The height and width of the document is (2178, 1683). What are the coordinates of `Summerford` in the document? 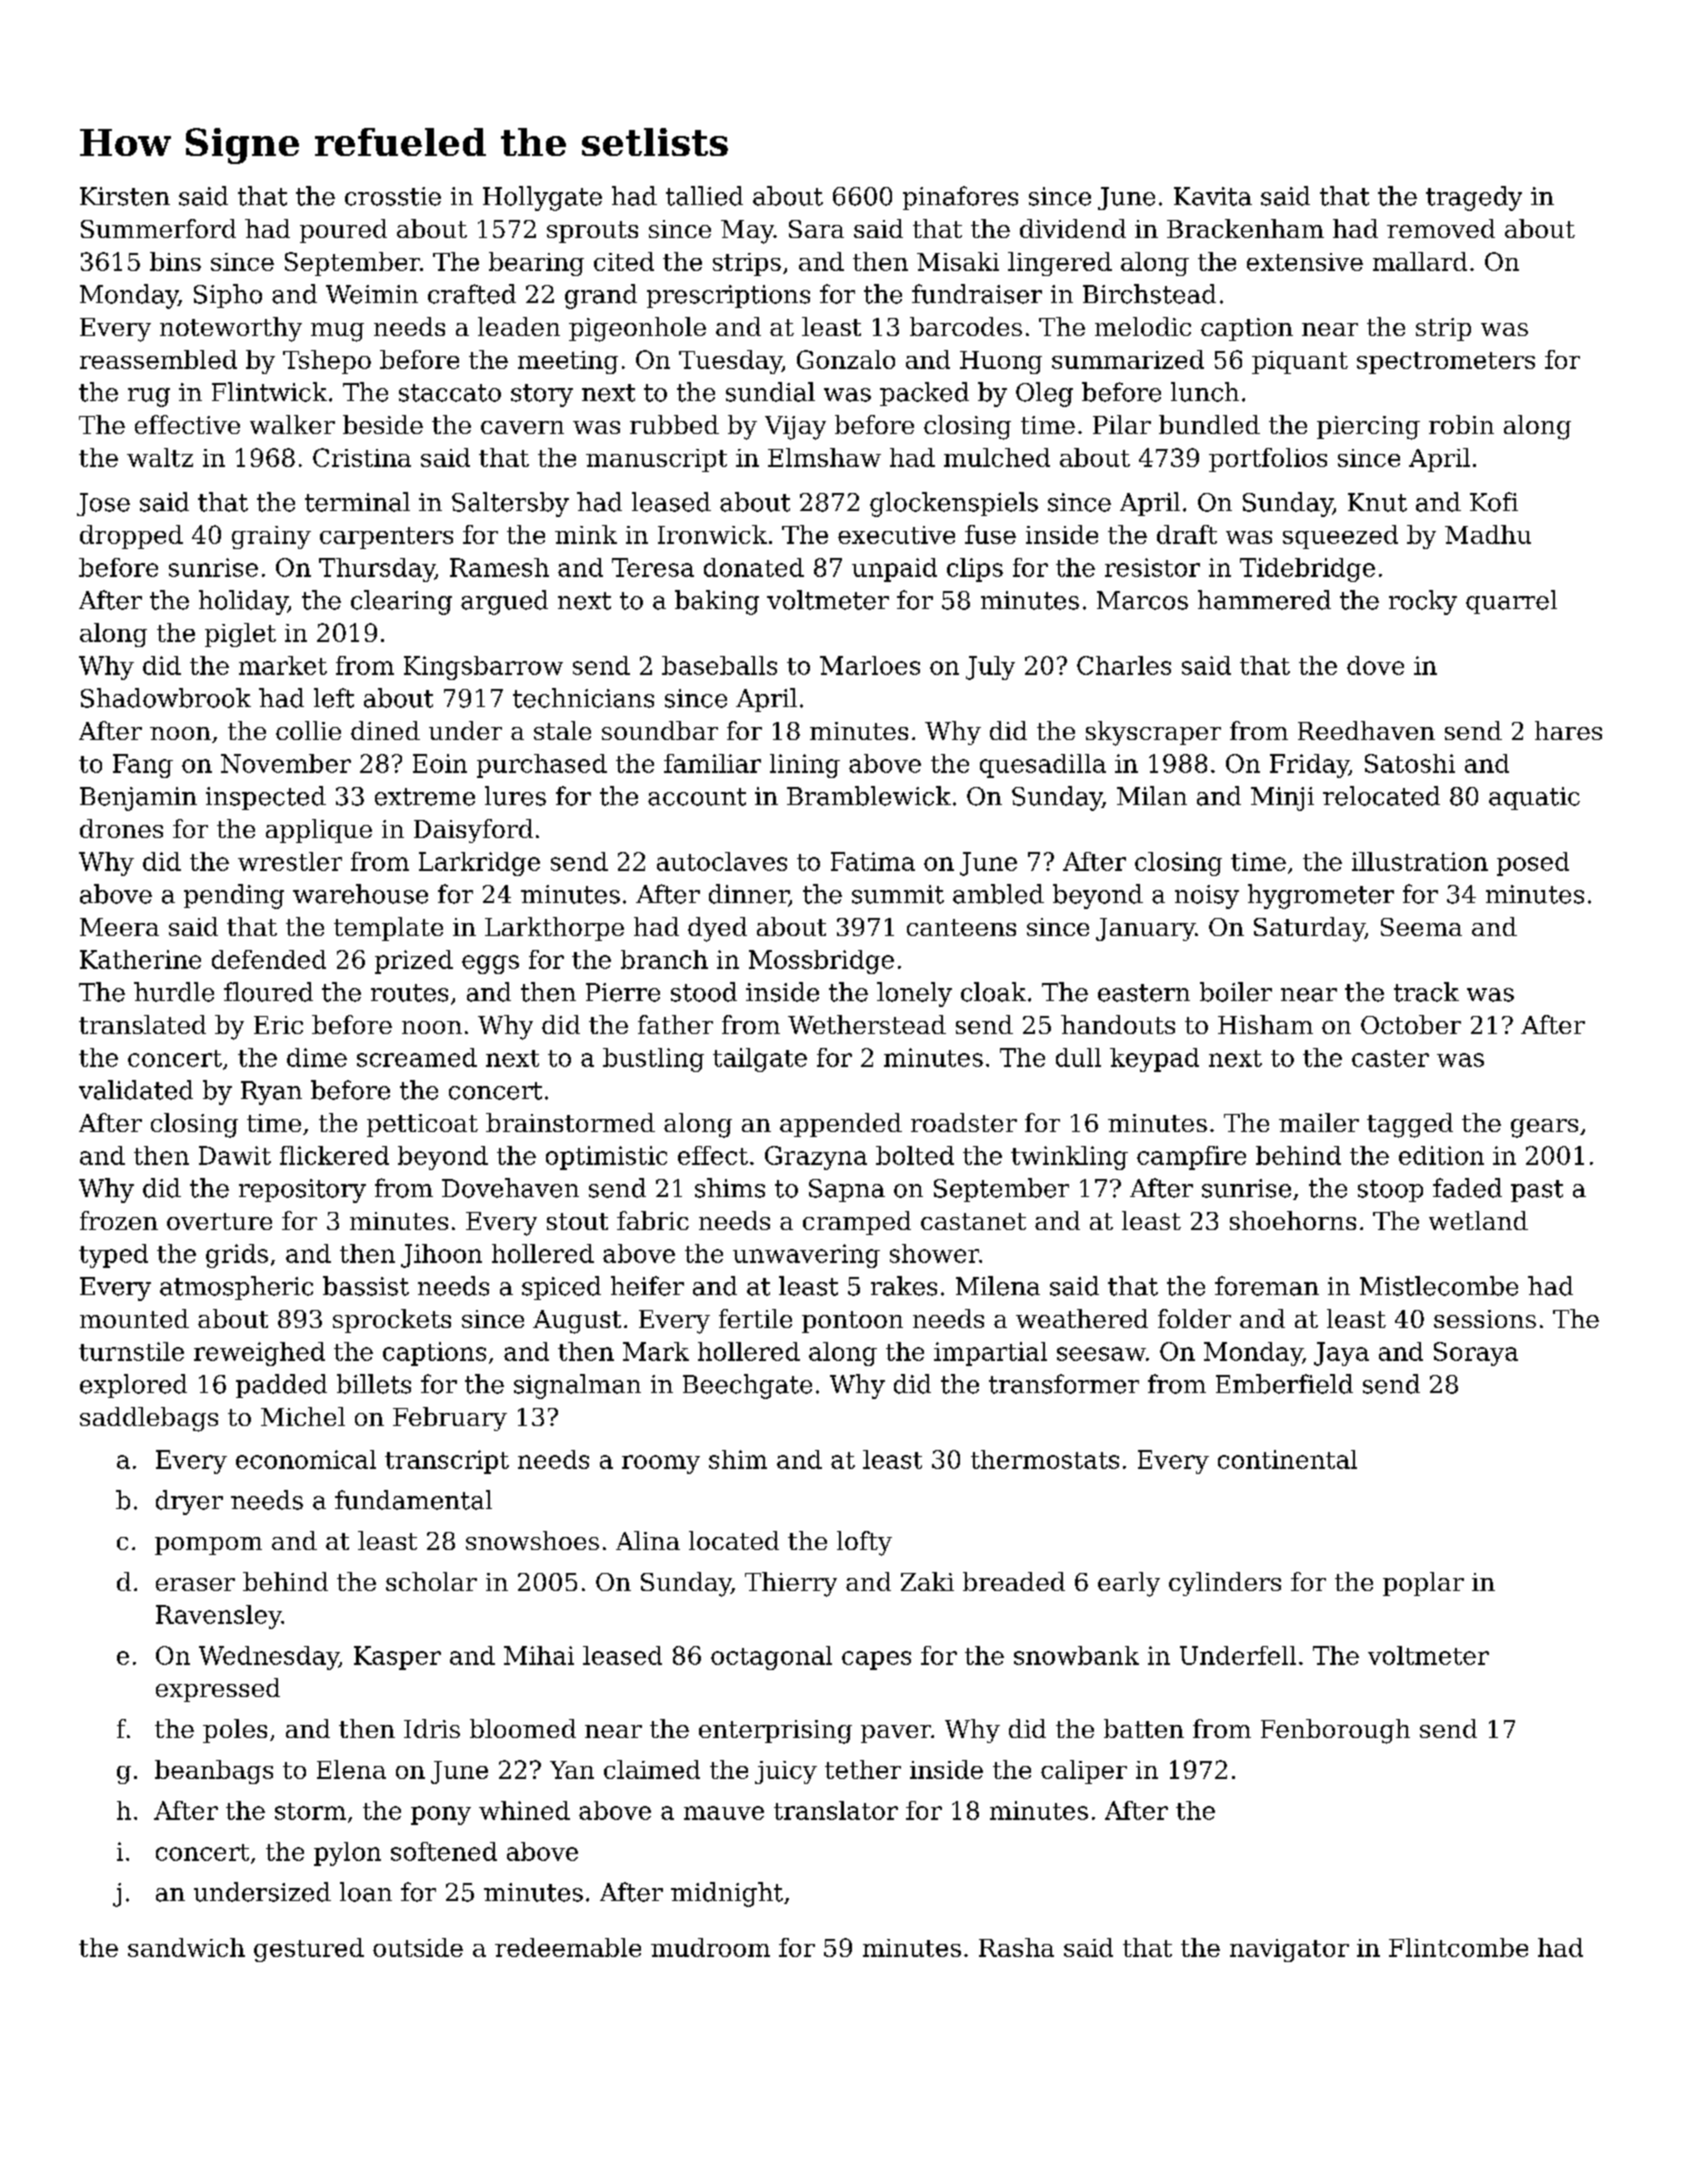 It's located at (158, 228).
